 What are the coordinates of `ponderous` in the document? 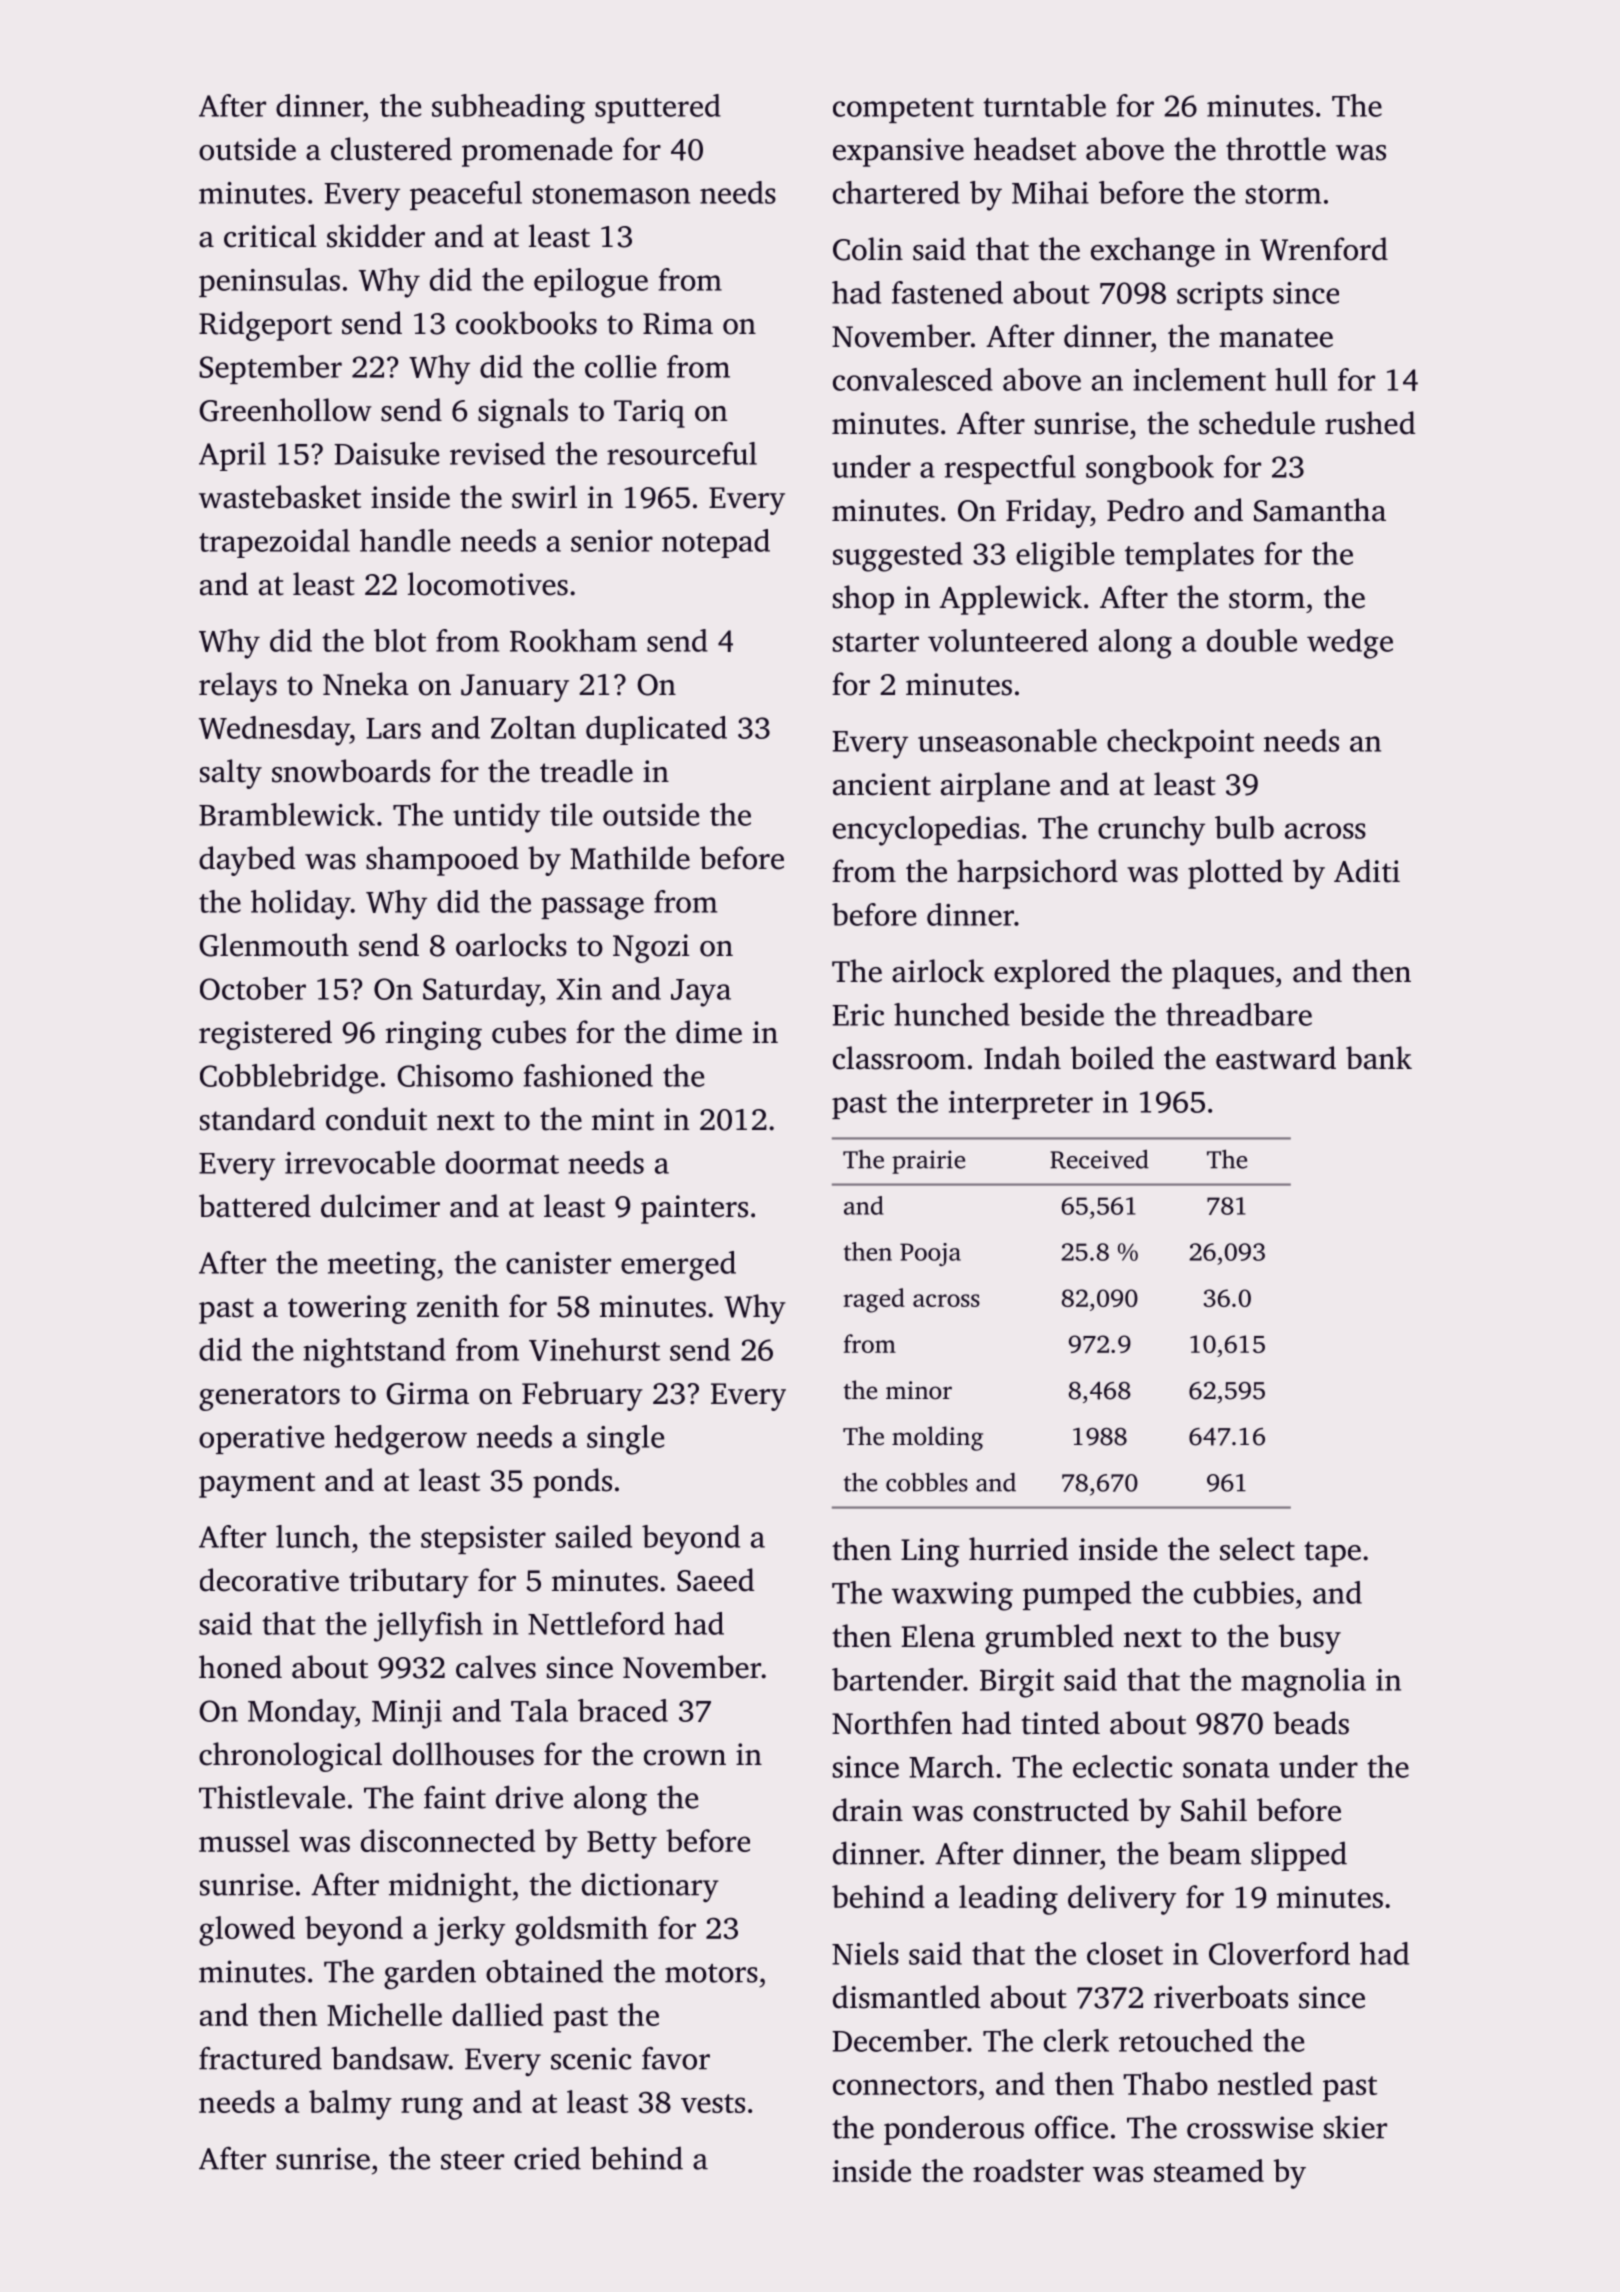 It's located at (954, 2130).
